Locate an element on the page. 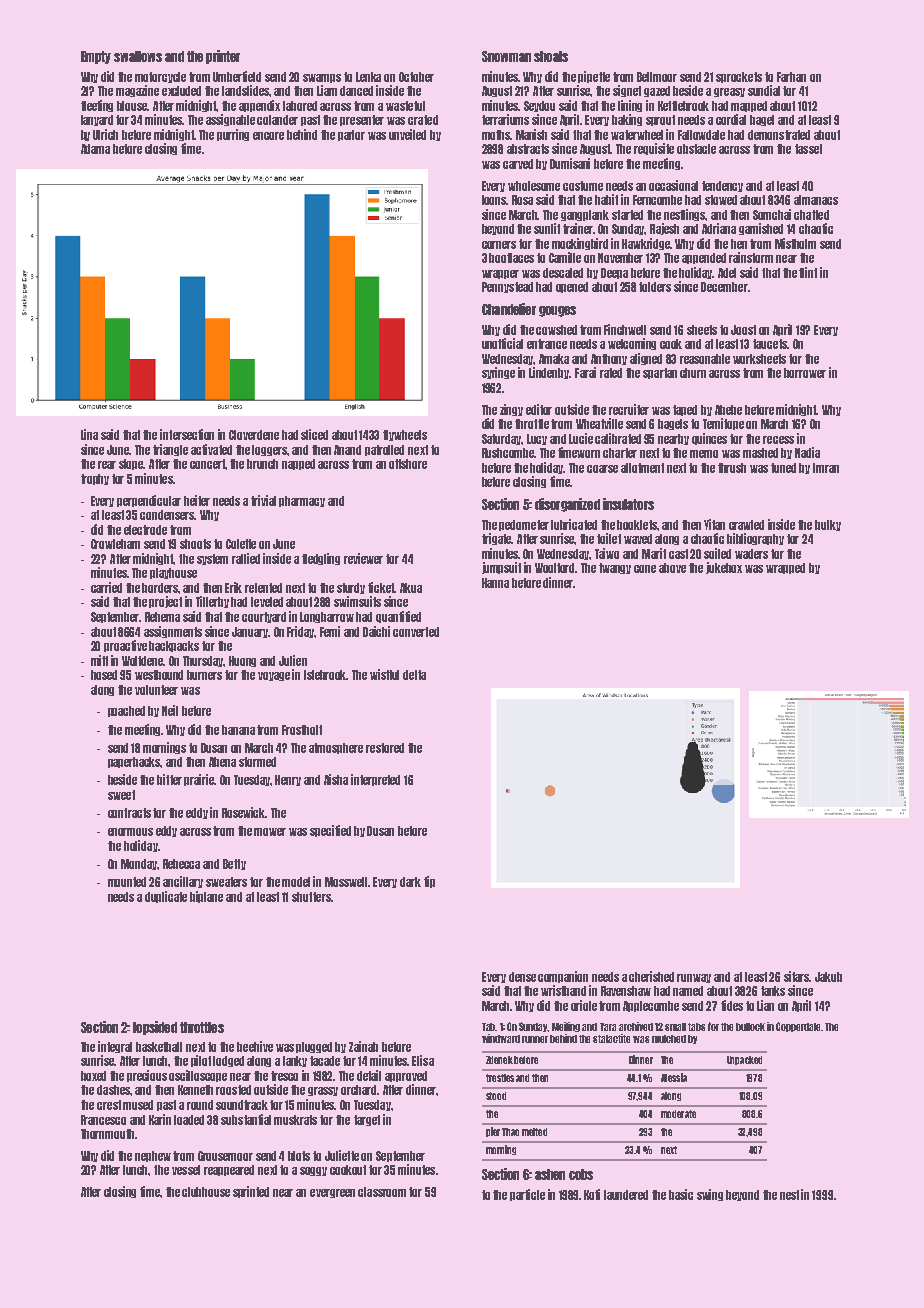 This page has height=1308, width=924. crawled is located at coordinates (746, 525).
